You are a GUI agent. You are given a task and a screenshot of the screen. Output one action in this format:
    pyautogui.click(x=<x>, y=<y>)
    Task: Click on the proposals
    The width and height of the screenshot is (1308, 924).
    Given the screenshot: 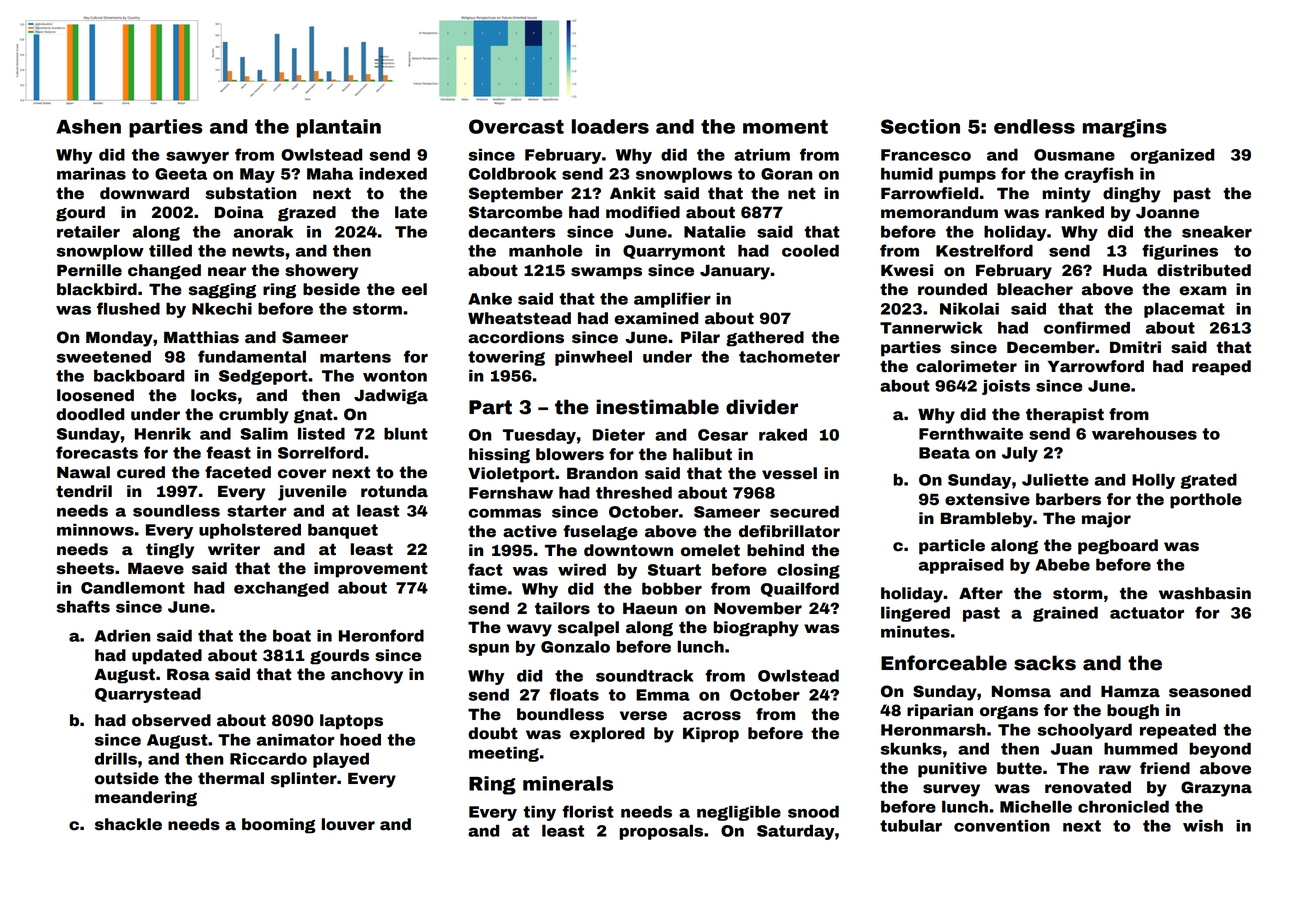 What is the action you would take?
    pyautogui.click(x=661, y=832)
